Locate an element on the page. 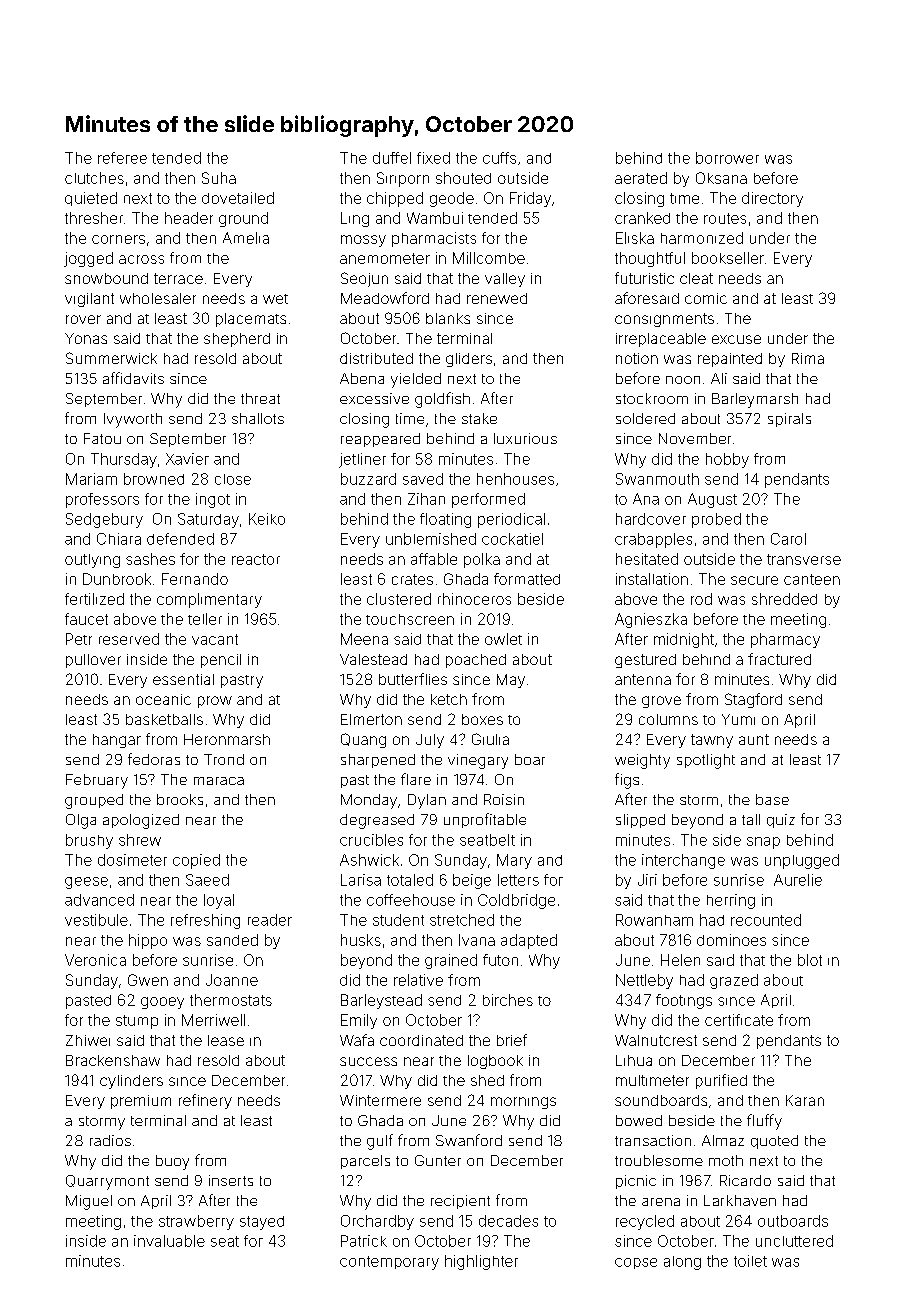 The height and width of the page is (1316, 908). Ling is located at coordinates (355, 219).
